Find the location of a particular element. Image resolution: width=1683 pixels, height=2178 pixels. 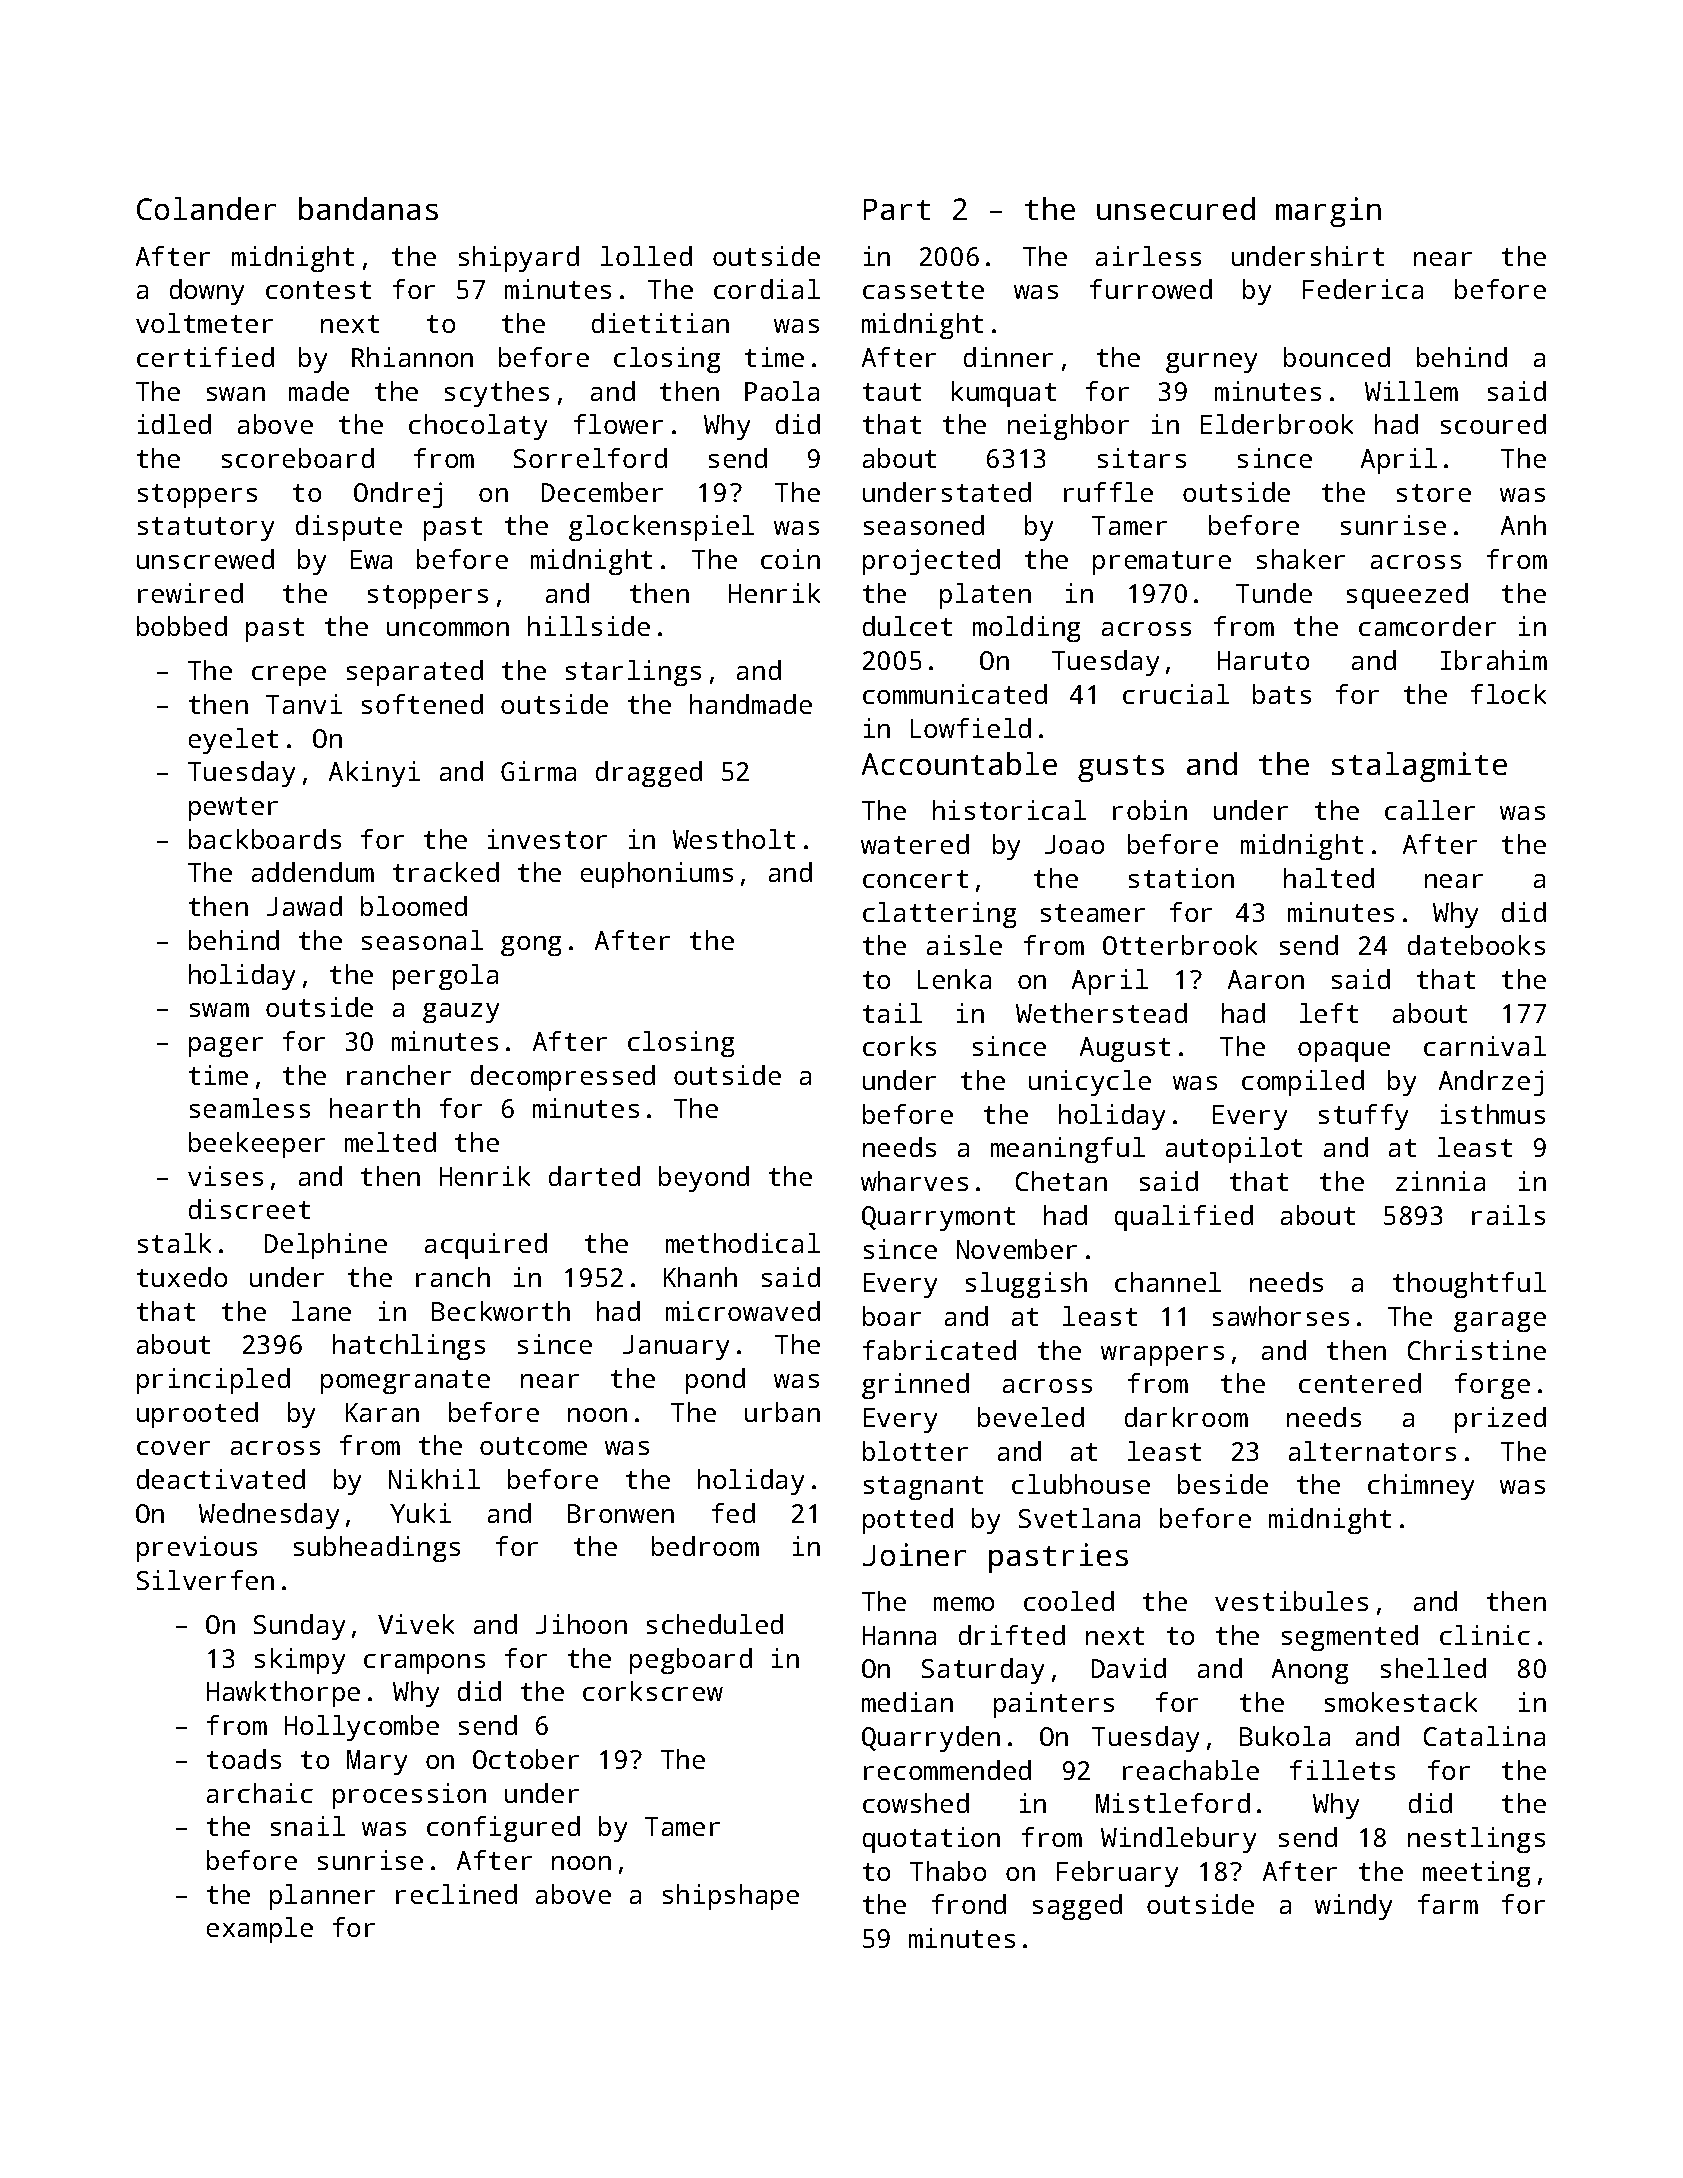

downy is located at coordinates (207, 292).
